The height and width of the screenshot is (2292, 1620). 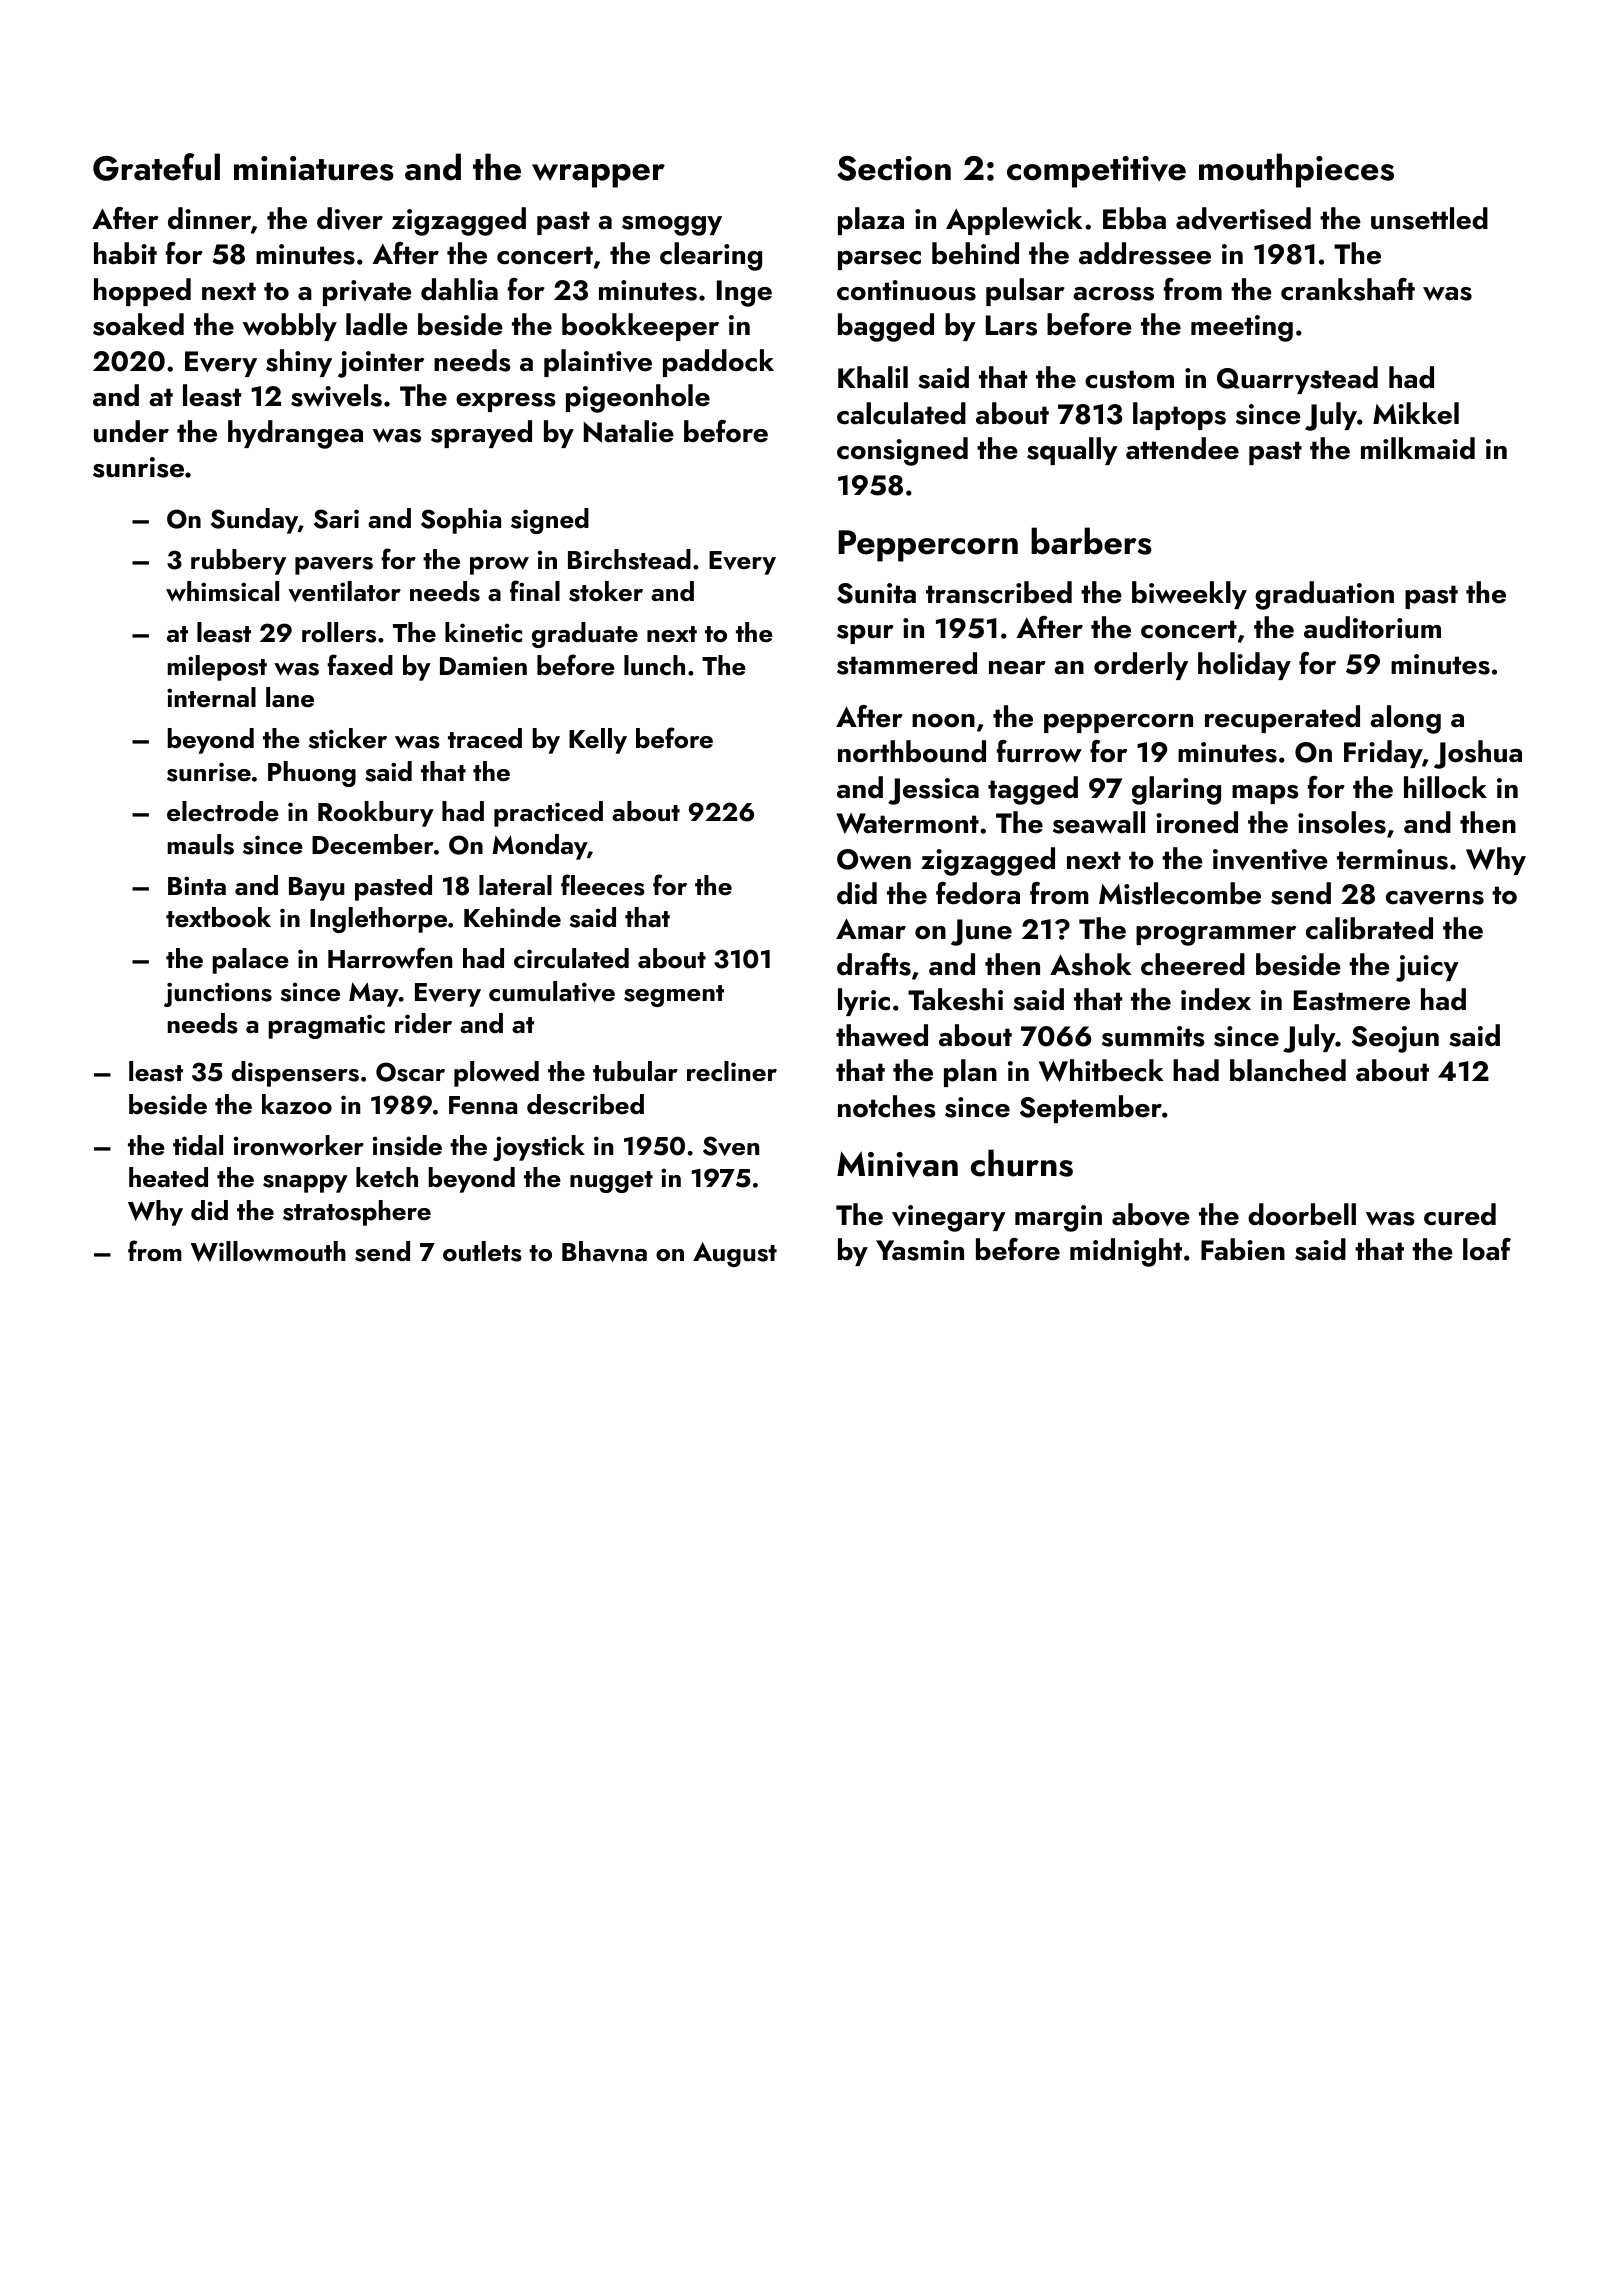 What do you see at coordinates (1296, 170) in the screenshot?
I see `mouthpieces` at bounding box center [1296, 170].
